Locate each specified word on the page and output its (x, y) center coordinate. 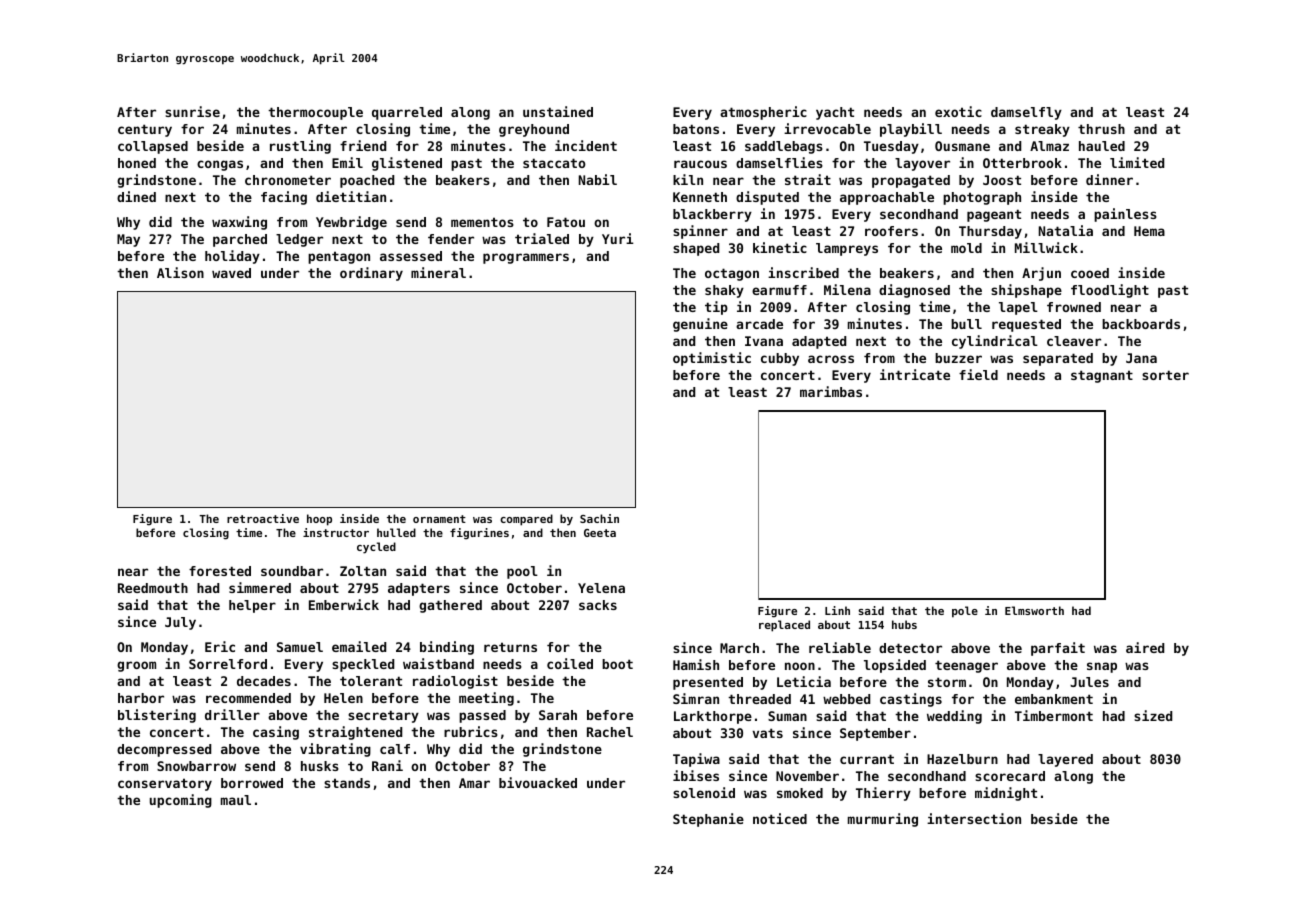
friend (363, 145)
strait (808, 179)
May (128, 240)
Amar (474, 783)
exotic (958, 111)
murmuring (883, 820)
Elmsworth (1034, 610)
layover (922, 164)
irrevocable (827, 128)
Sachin (599, 518)
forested (220, 571)
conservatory (165, 785)
